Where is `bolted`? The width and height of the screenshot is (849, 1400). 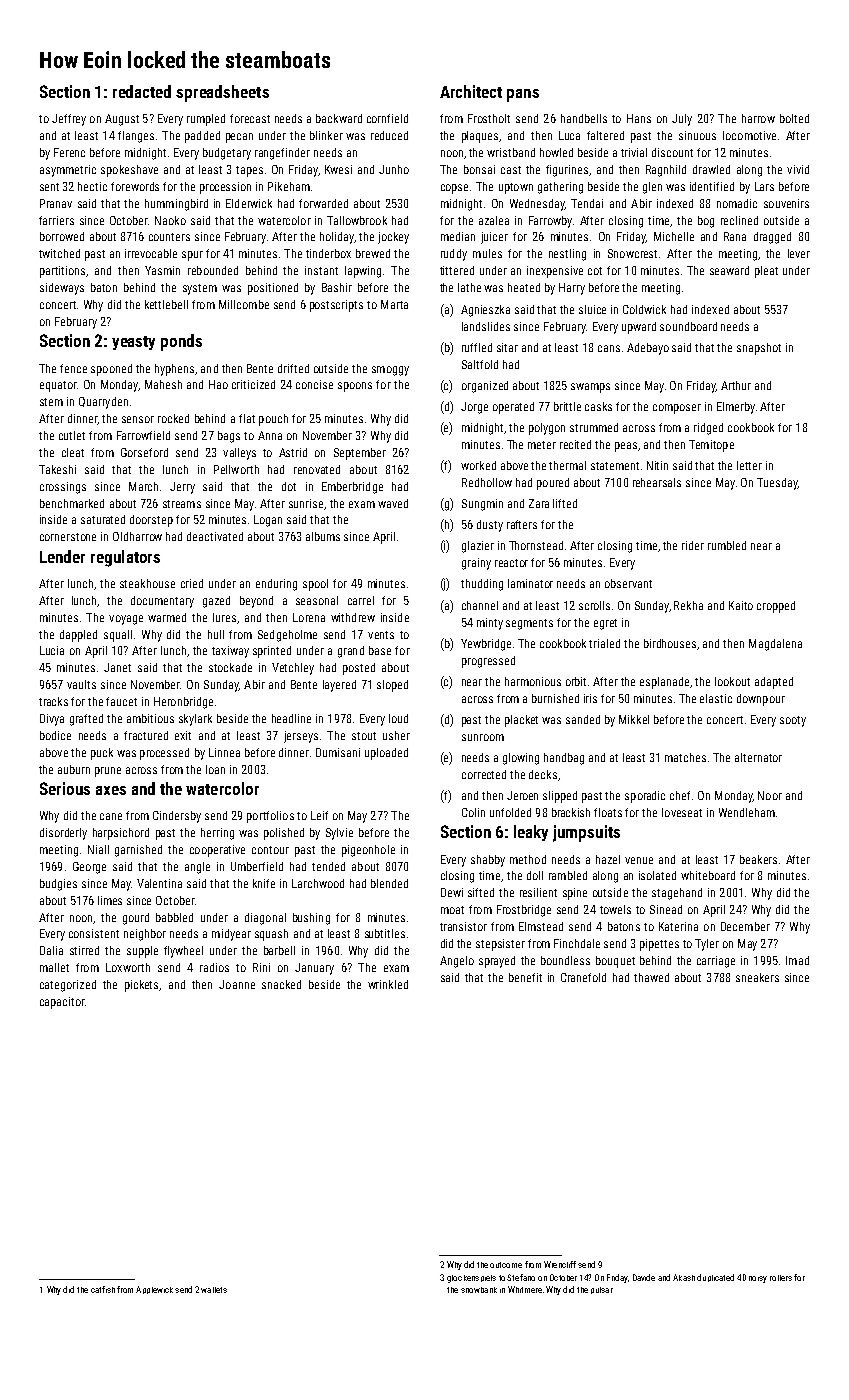
bolted is located at coordinates (794, 118).
